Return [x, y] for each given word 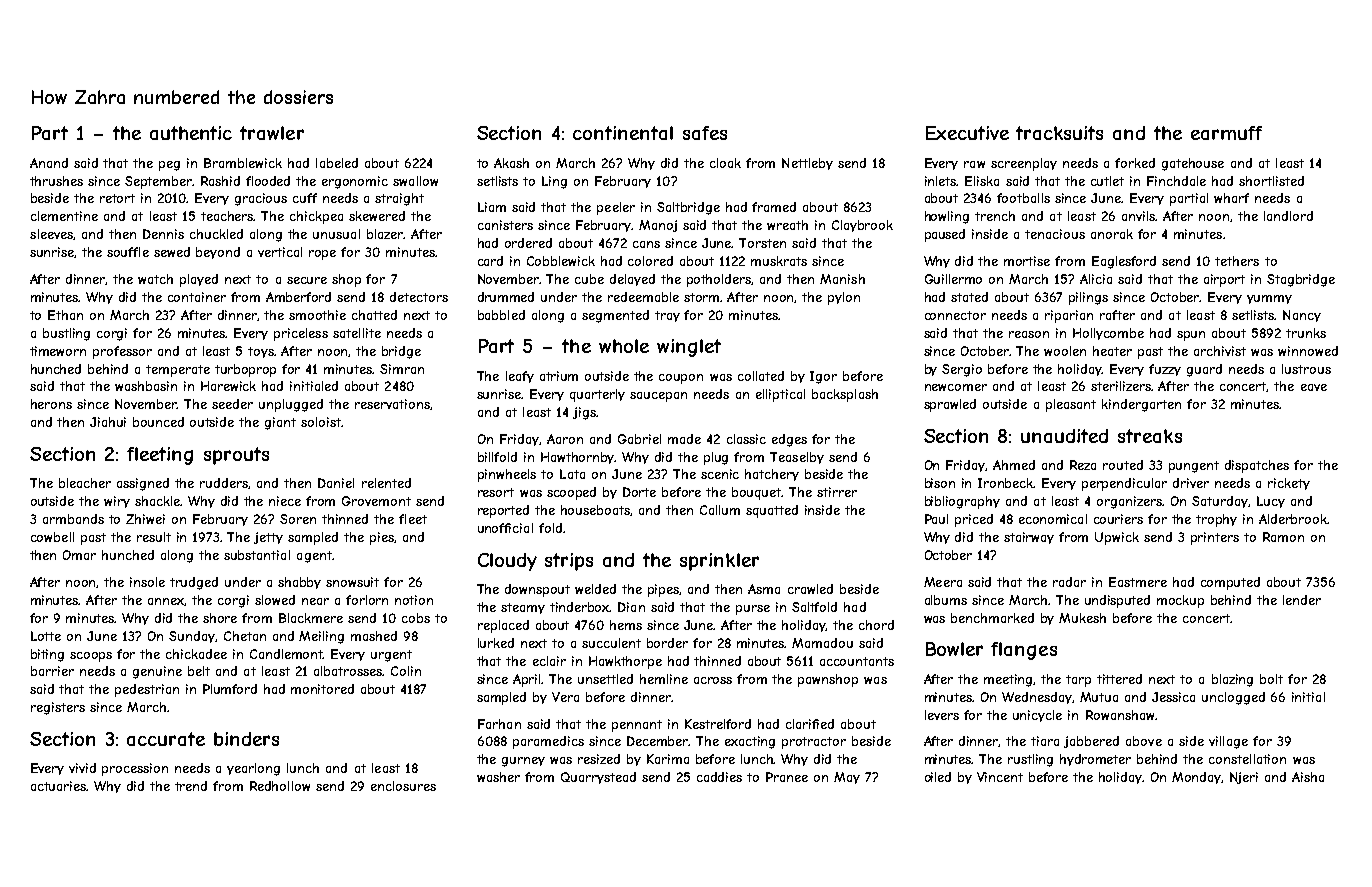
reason [1029, 334]
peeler [616, 208]
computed [1230, 583]
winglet [689, 348]
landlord [1288, 216]
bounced [158, 422]
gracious [261, 199]
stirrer [837, 492]
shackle [158, 501]
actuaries [59, 786]
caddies [719, 777]
